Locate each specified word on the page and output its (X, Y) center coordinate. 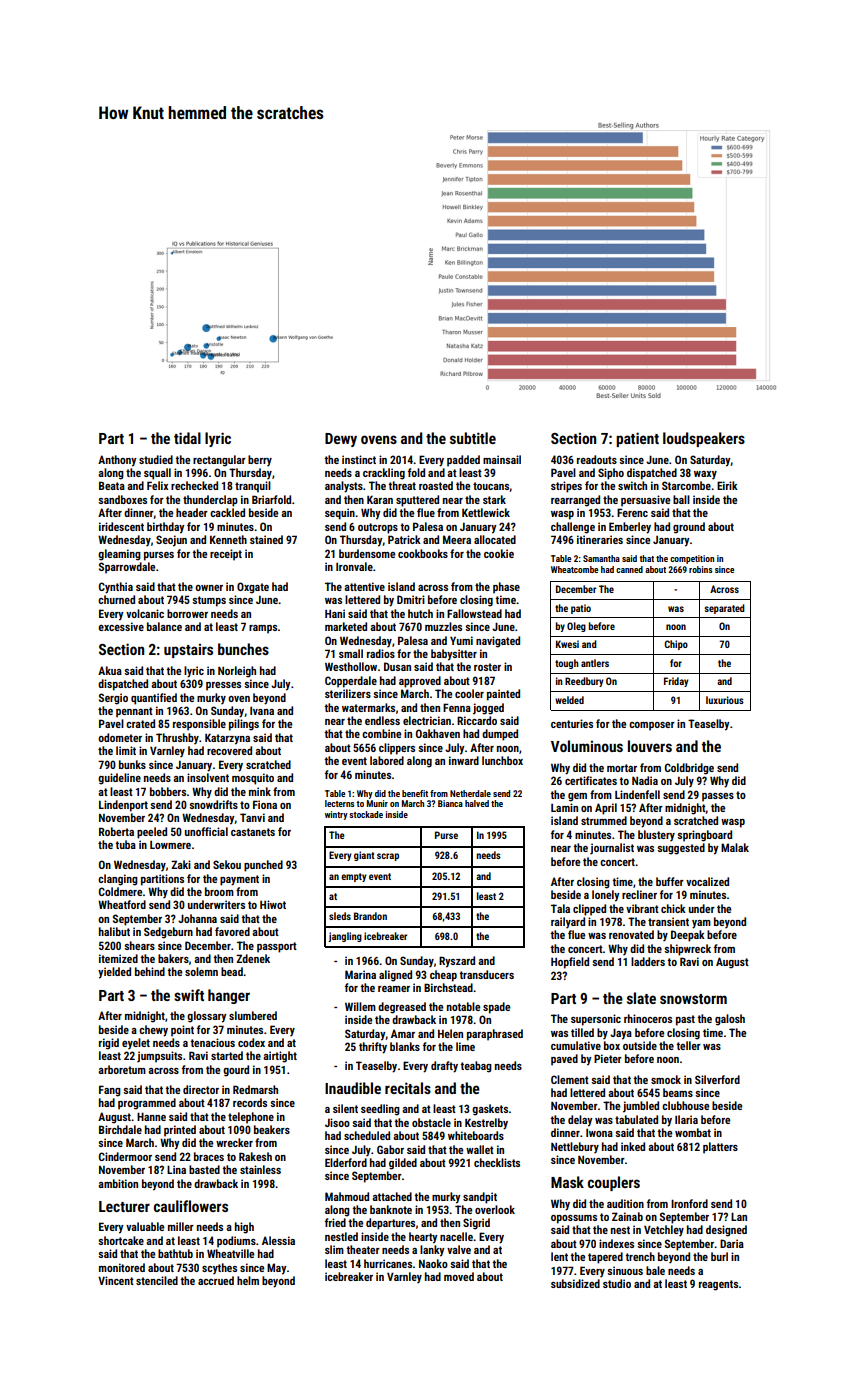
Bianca (450, 803)
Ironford (689, 1203)
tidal (187, 438)
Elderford (346, 1162)
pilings (244, 725)
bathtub (175, 1253)
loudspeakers (704, 439)
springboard (704, 836)
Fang (110, 1091)
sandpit (480, 1198)
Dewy (341, 440)
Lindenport (123, 806)
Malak (735, 847)
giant (364, 856)
